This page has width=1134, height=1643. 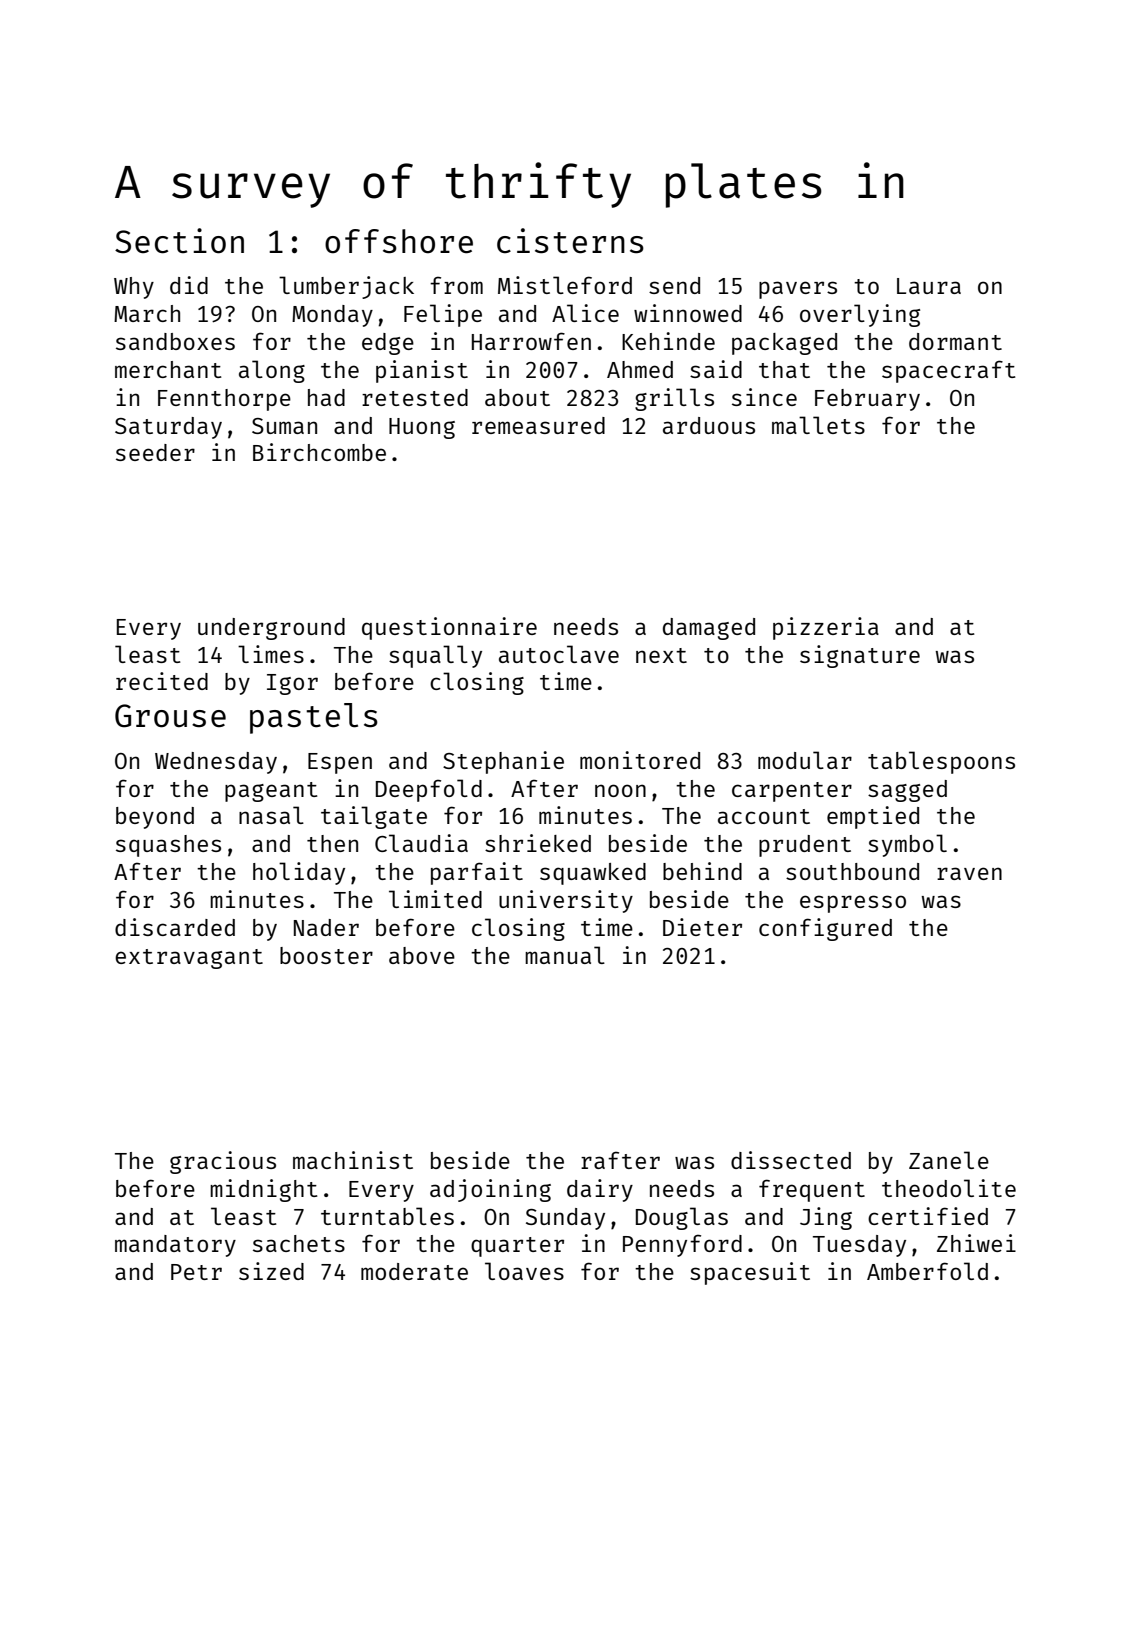 I want to click on Petr, so click(x=196, y=1272).
